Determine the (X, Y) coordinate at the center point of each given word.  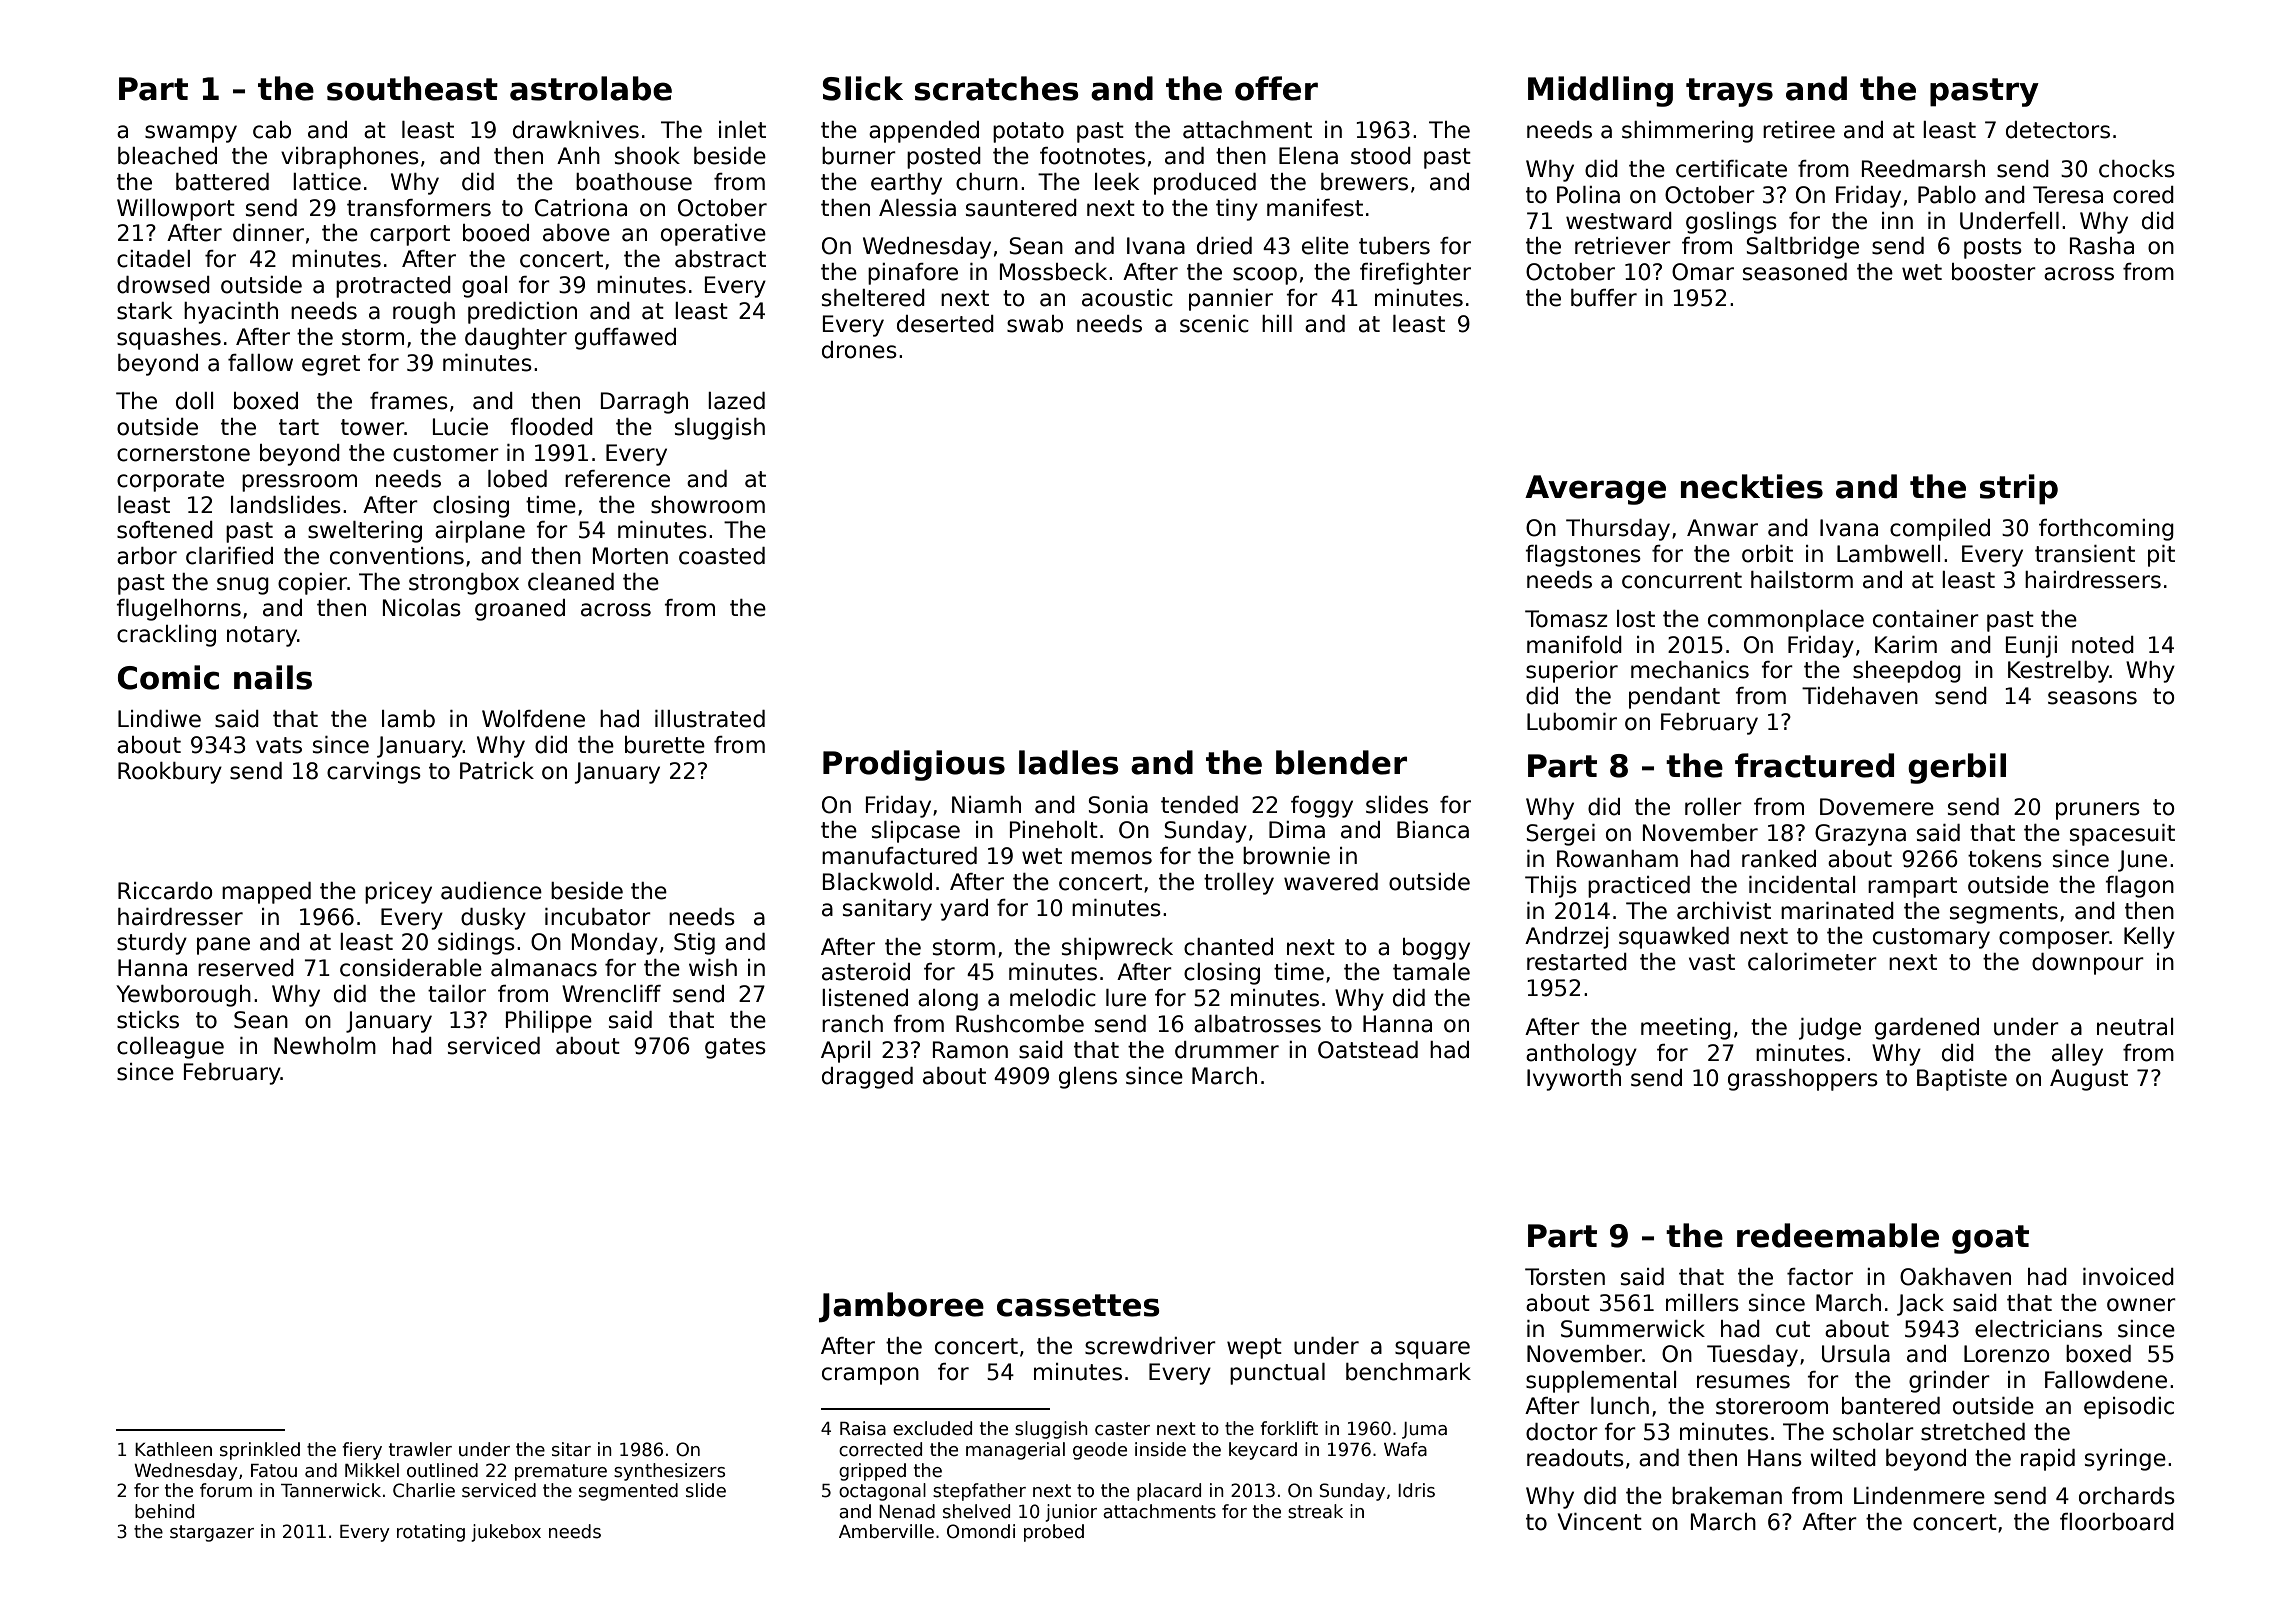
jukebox (506, 1533)
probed (1054, 1533)
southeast (412, 88)
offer (1276, 88)
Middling (1600, 91)
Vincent (1600, 1522)
